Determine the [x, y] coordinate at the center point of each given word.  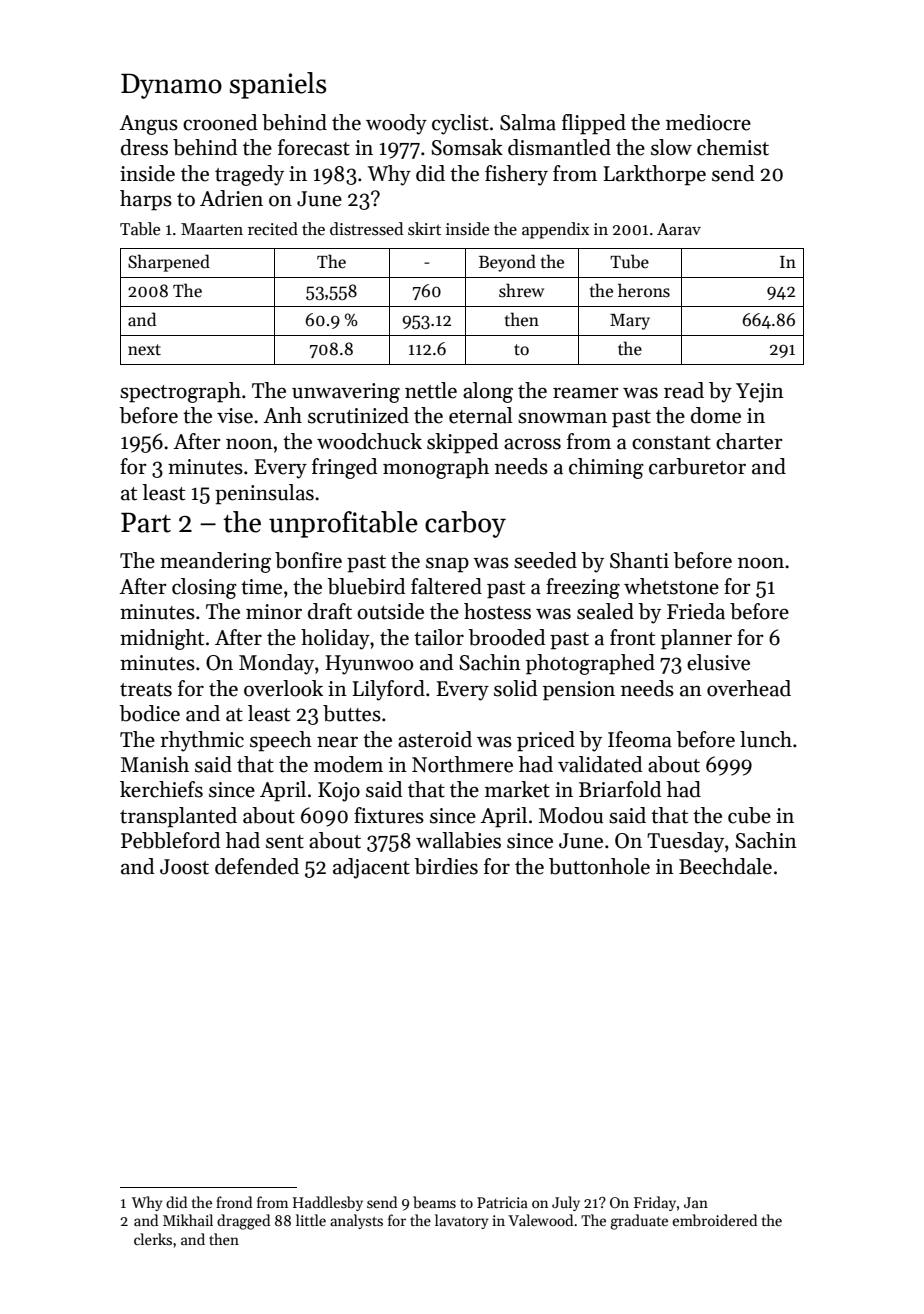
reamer [586, 393]
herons [644, 290]
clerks [153, 1239]
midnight [162, 639]
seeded [545, 560]
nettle [431, 390]
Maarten [212, 229]
